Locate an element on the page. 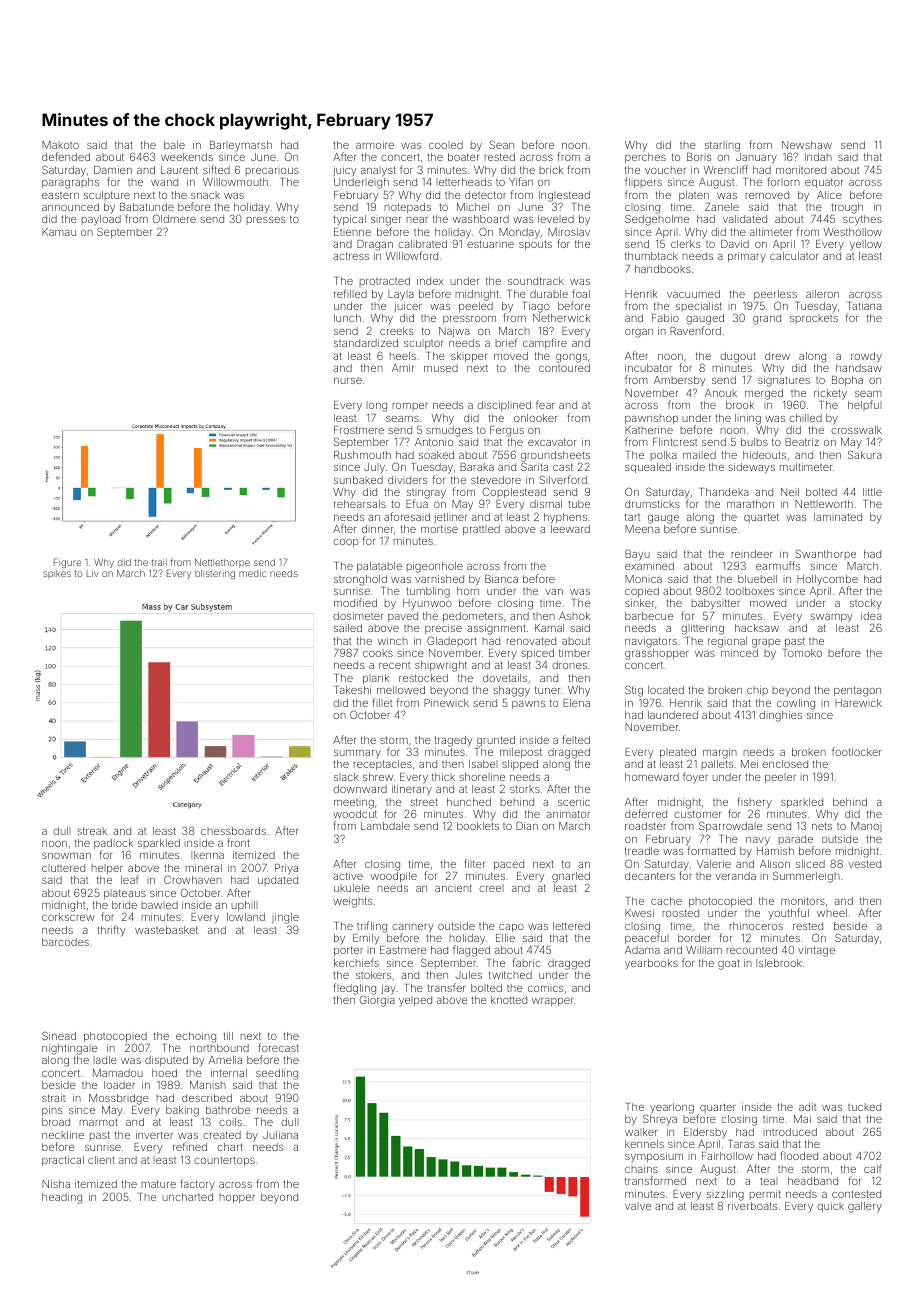  goat is located at coordinates (729, 964).
